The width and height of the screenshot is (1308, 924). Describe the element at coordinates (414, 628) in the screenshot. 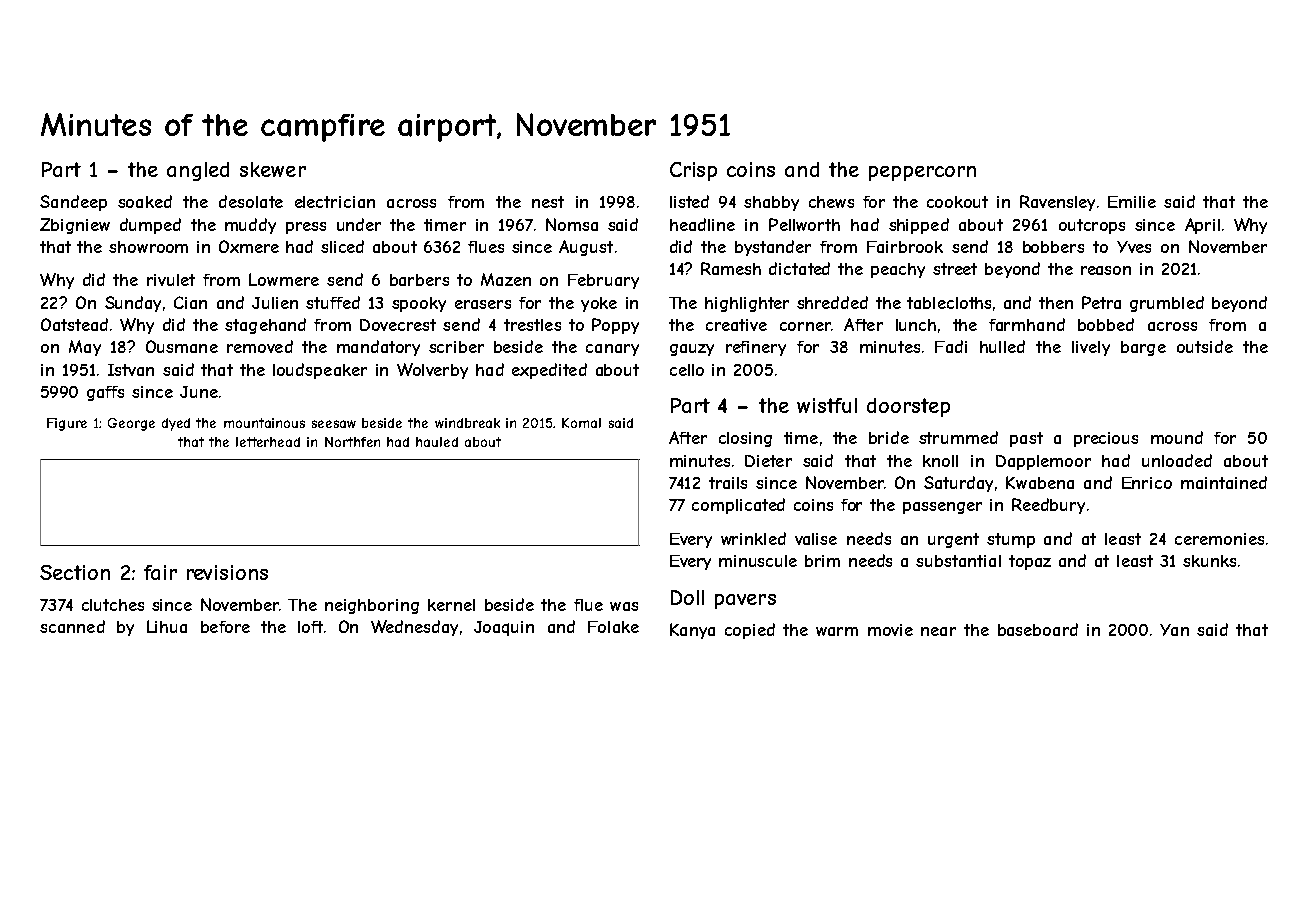

I see `Wednesday` at that location.
